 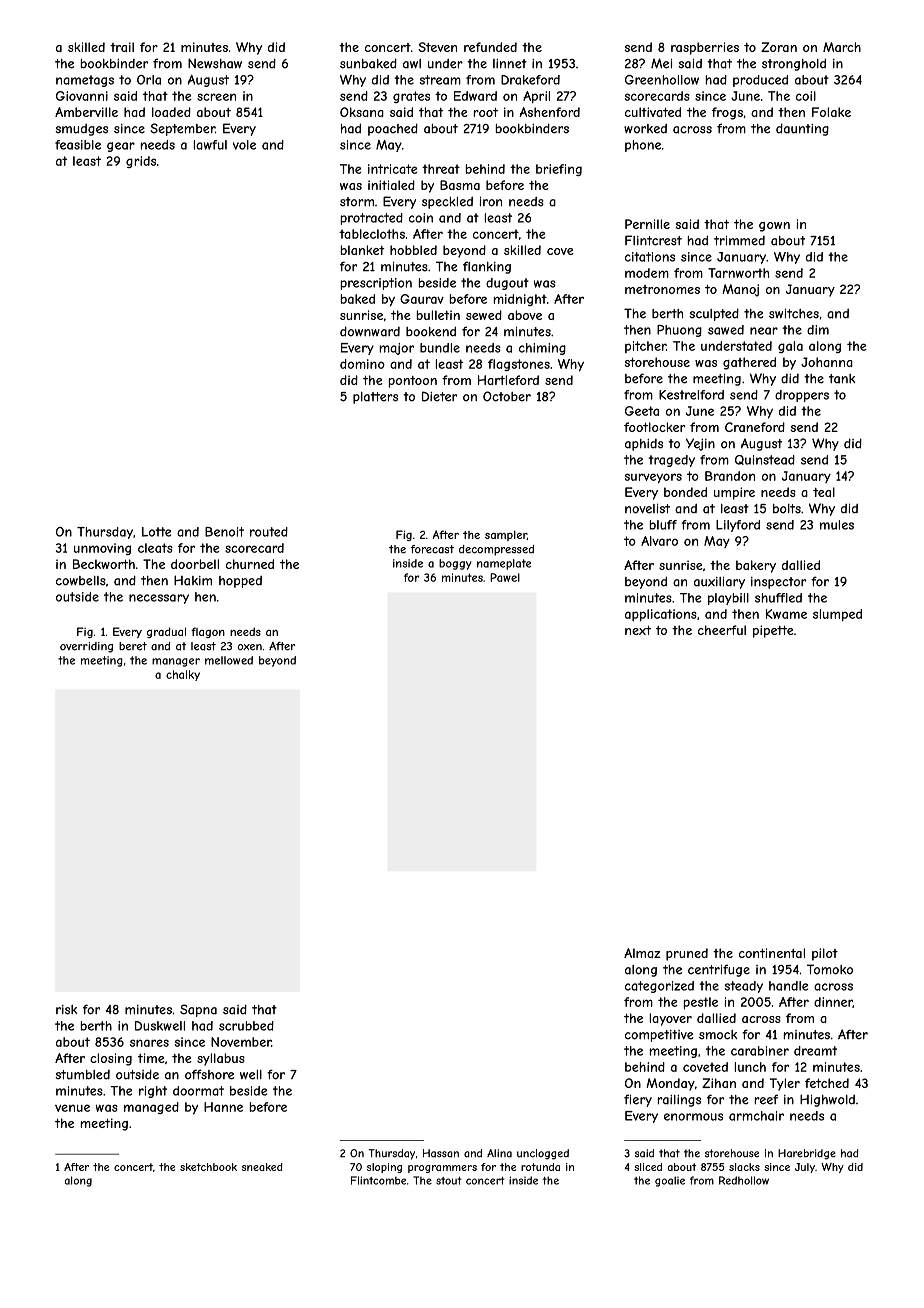 What do you see at coordinates (78, 145) in the image?
I see `feasible` at bounding box center [78, 145].
